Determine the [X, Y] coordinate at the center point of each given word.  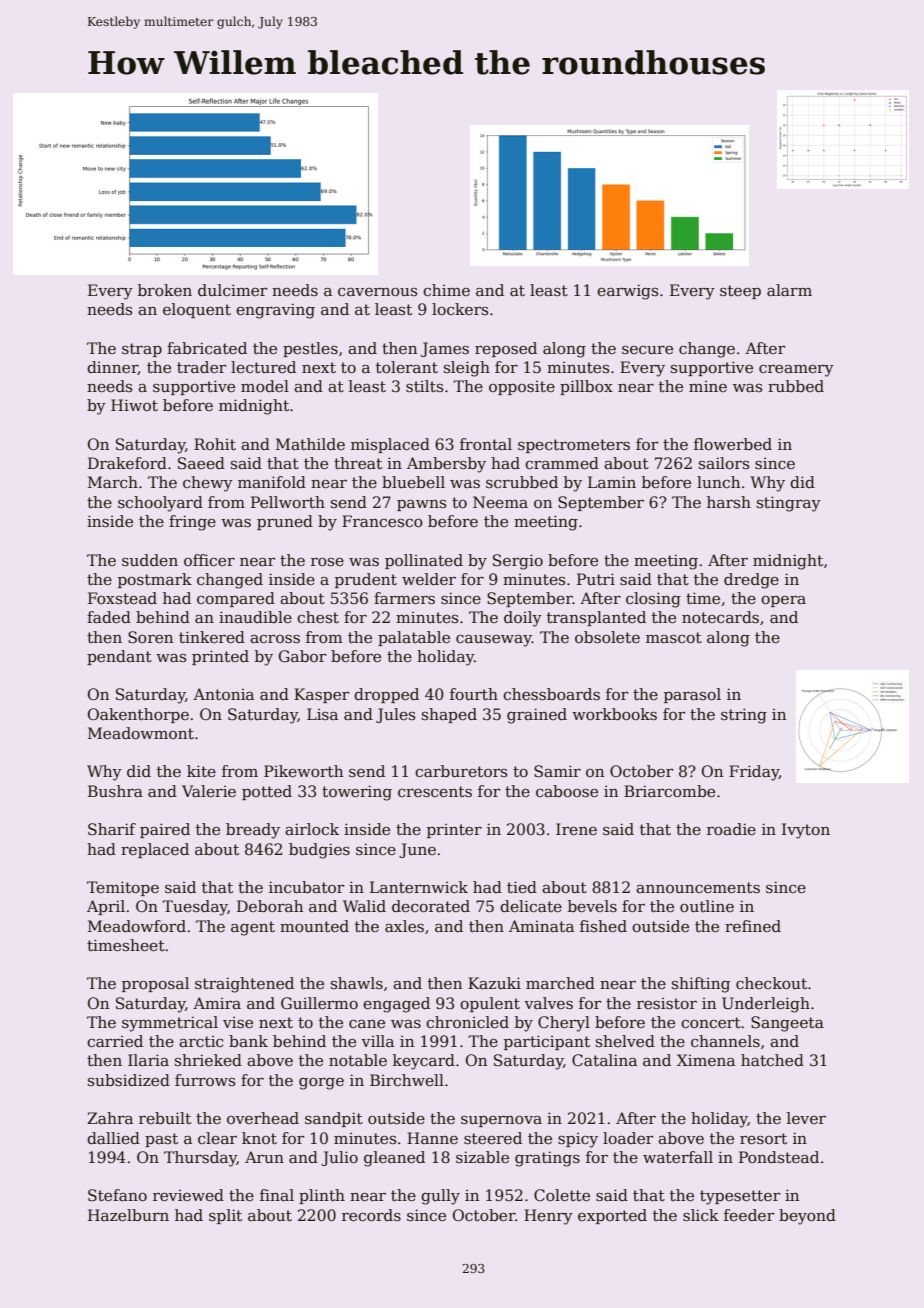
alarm [789, 290]
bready [253, 831]
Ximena [706, 1060]
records [371, 1215]
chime [446, 290]
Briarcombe [669, 791]
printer [454, 831]
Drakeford [127, 463]
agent [253, 928]
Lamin [612, 482]
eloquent [197, 310]
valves [548, 1003]
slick [701, 1215]
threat [358, 463]
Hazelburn [128, 1215]
